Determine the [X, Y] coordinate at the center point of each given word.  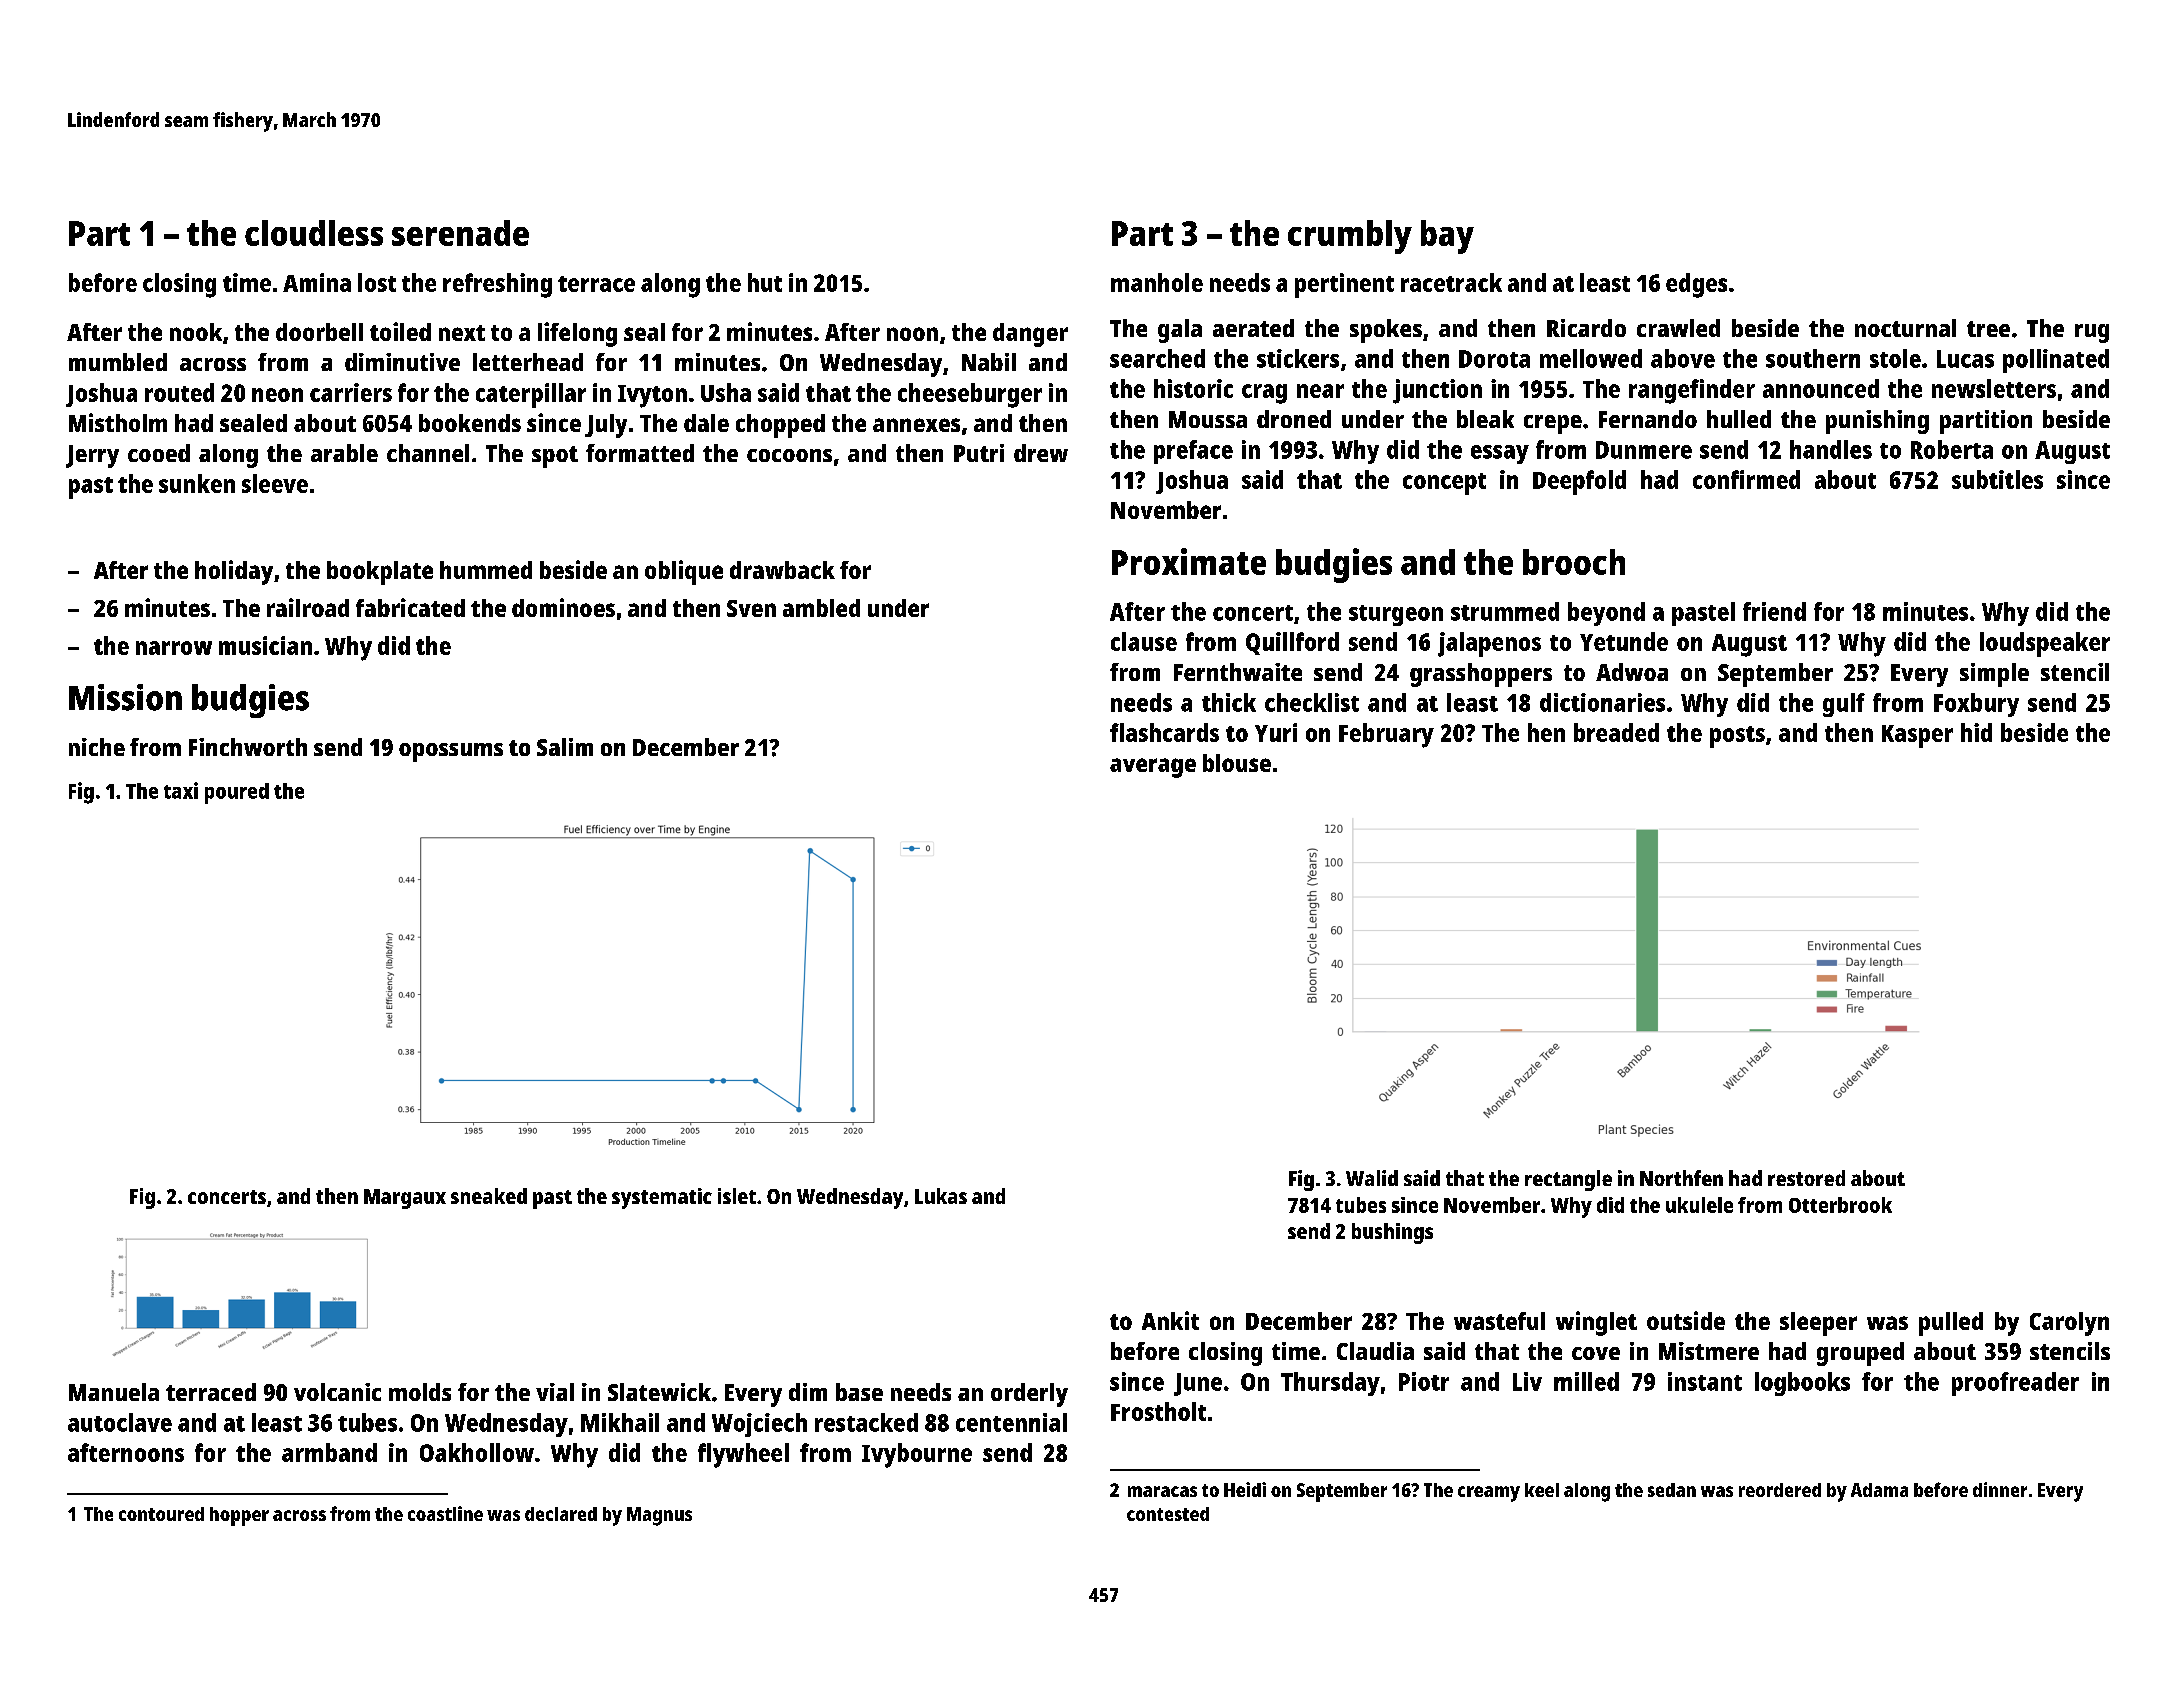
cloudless [314, 233]
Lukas [941, 1196]
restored [1806, 1178]
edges [1696, 285]
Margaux [405, 1199]
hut [765, 282]
